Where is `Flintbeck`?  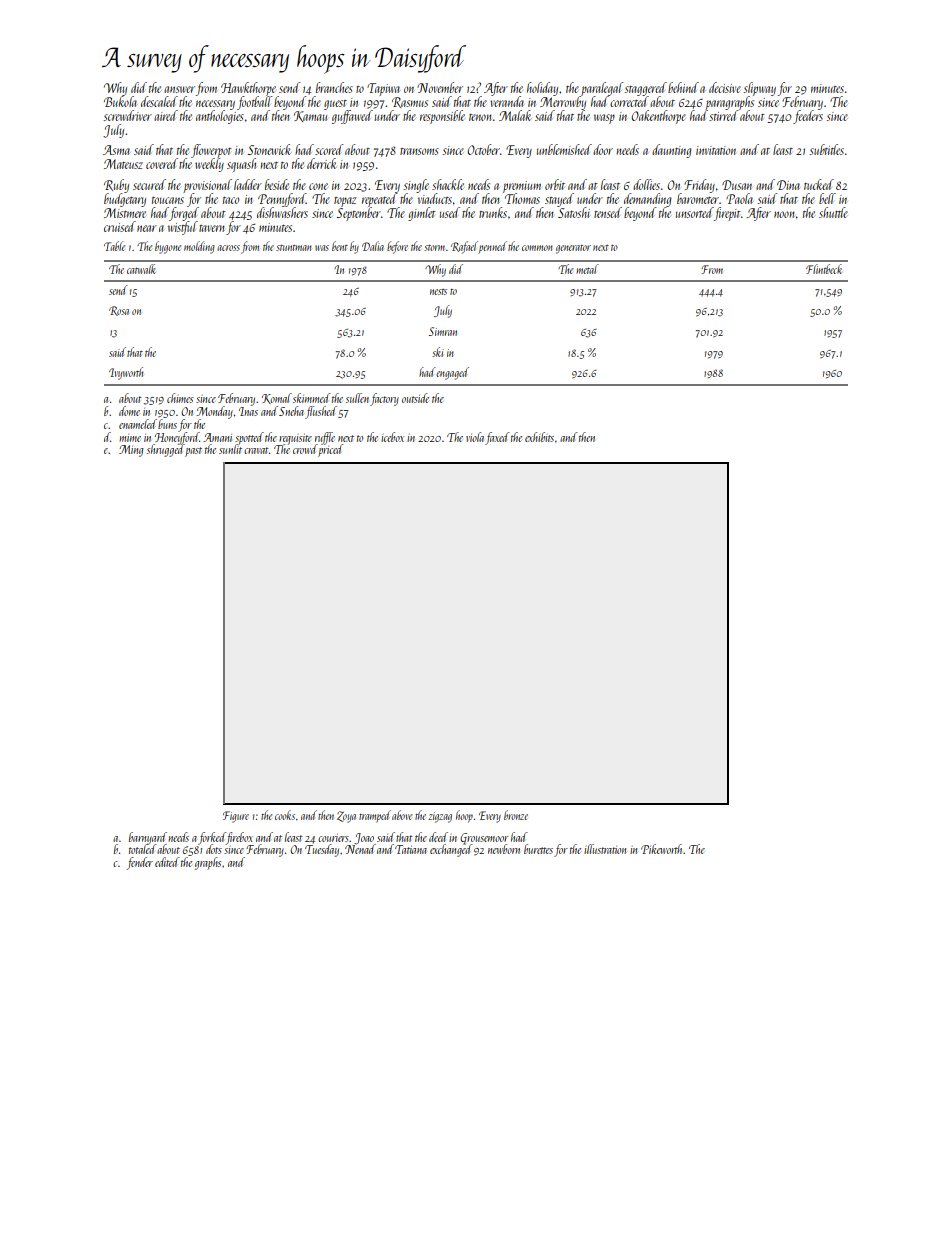 Flintbeck is located at coordinates (824, 269).
